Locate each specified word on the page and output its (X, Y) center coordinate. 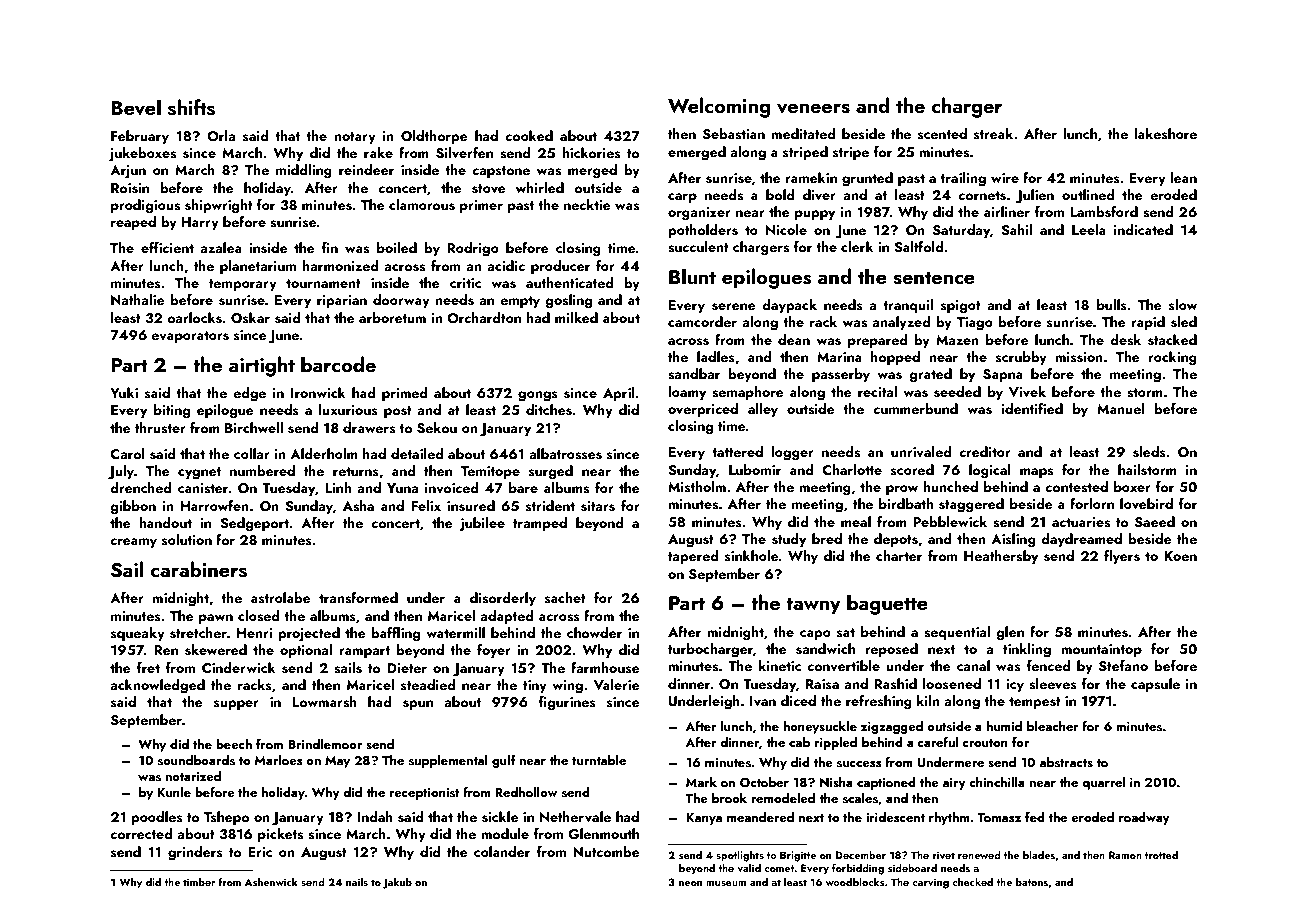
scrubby (1021, 358)
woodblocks (855, 881)
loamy (687, 393)
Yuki (124, 392)
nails (357, 881)
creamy (133, 543)
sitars (598, 506)
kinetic (780, 665)
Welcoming (719, 107)
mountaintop (1101, 650)
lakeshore (1165, 134)
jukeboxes (142, 154)
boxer (1132, 486)
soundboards (196, 760)
